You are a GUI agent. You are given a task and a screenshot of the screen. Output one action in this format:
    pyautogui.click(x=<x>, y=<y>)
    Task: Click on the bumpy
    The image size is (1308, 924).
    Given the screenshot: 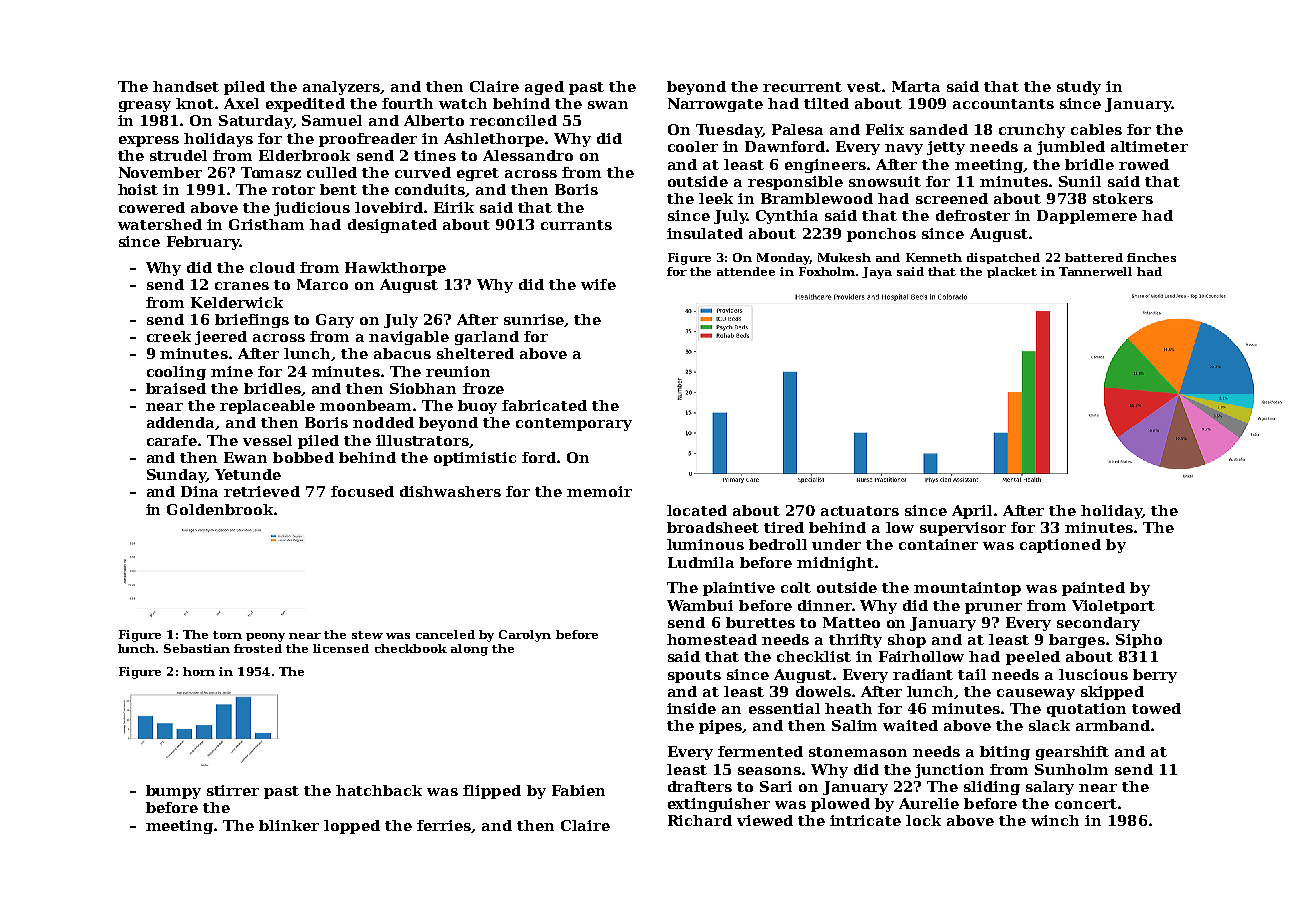 What is the action you would take?
    pyautogui.click(x=173, y=792)
